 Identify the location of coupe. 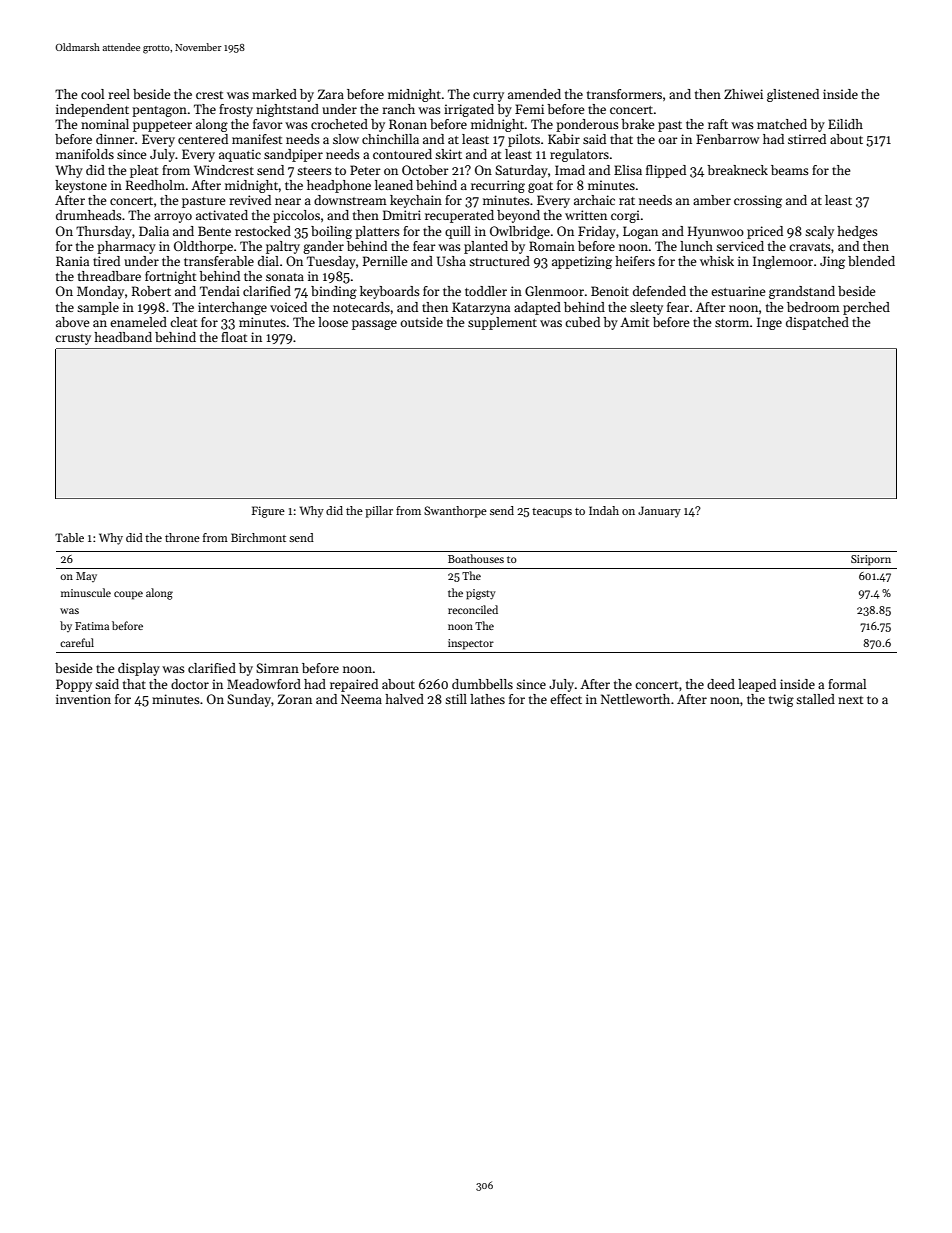
(128, 595).
